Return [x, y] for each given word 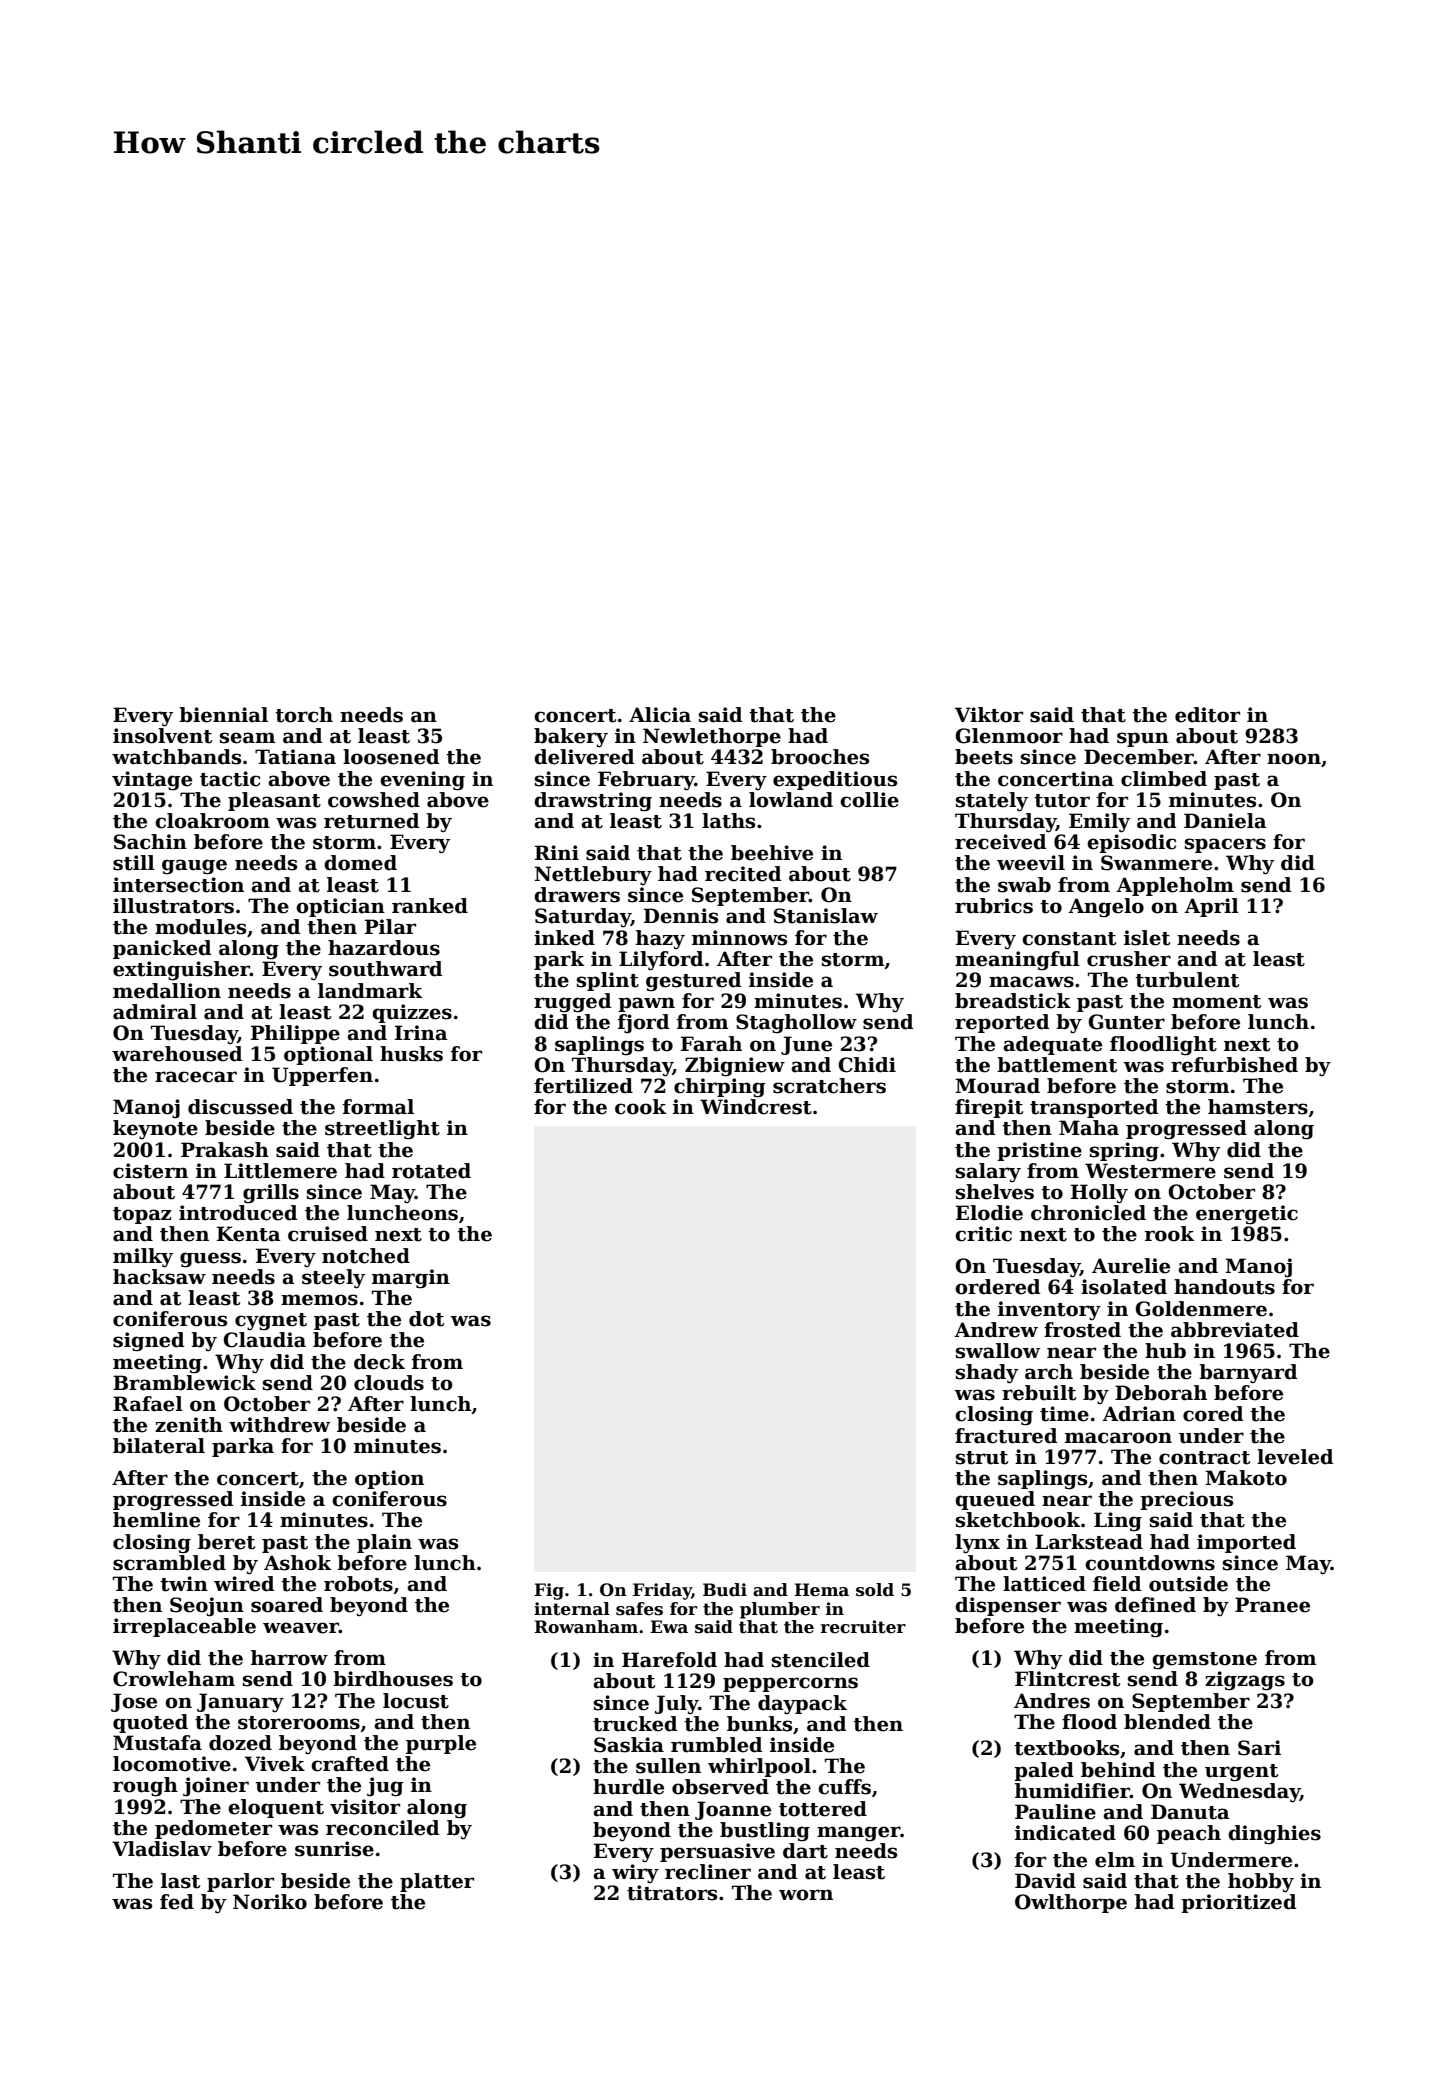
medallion [167, 991]
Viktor [989, 715]
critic [983, 1234]
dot [426, 1319]
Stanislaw [826, 916]
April [1211, 907]
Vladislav [162, 1849]
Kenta [249, 1234]
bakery [571, 737]
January [240, 1702]
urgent [1241, 1772]
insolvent [162, 736]
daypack [802, 1704]
